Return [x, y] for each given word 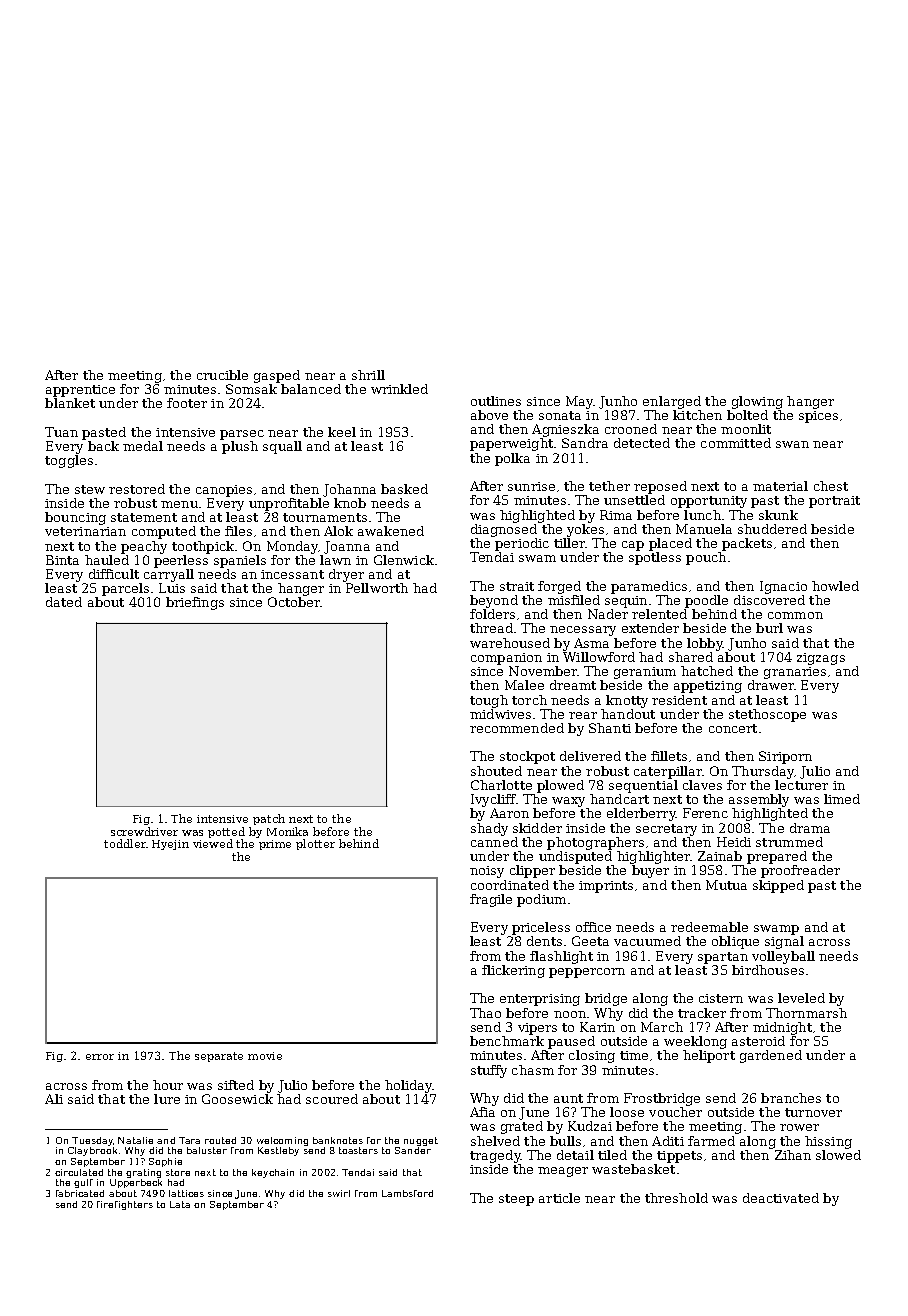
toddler [125, 843]
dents [544, 941]
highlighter [653, 857]
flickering [513, 971]
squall [282, 447]
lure [167, 1099]
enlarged [672, 402]
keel [342, 432]
